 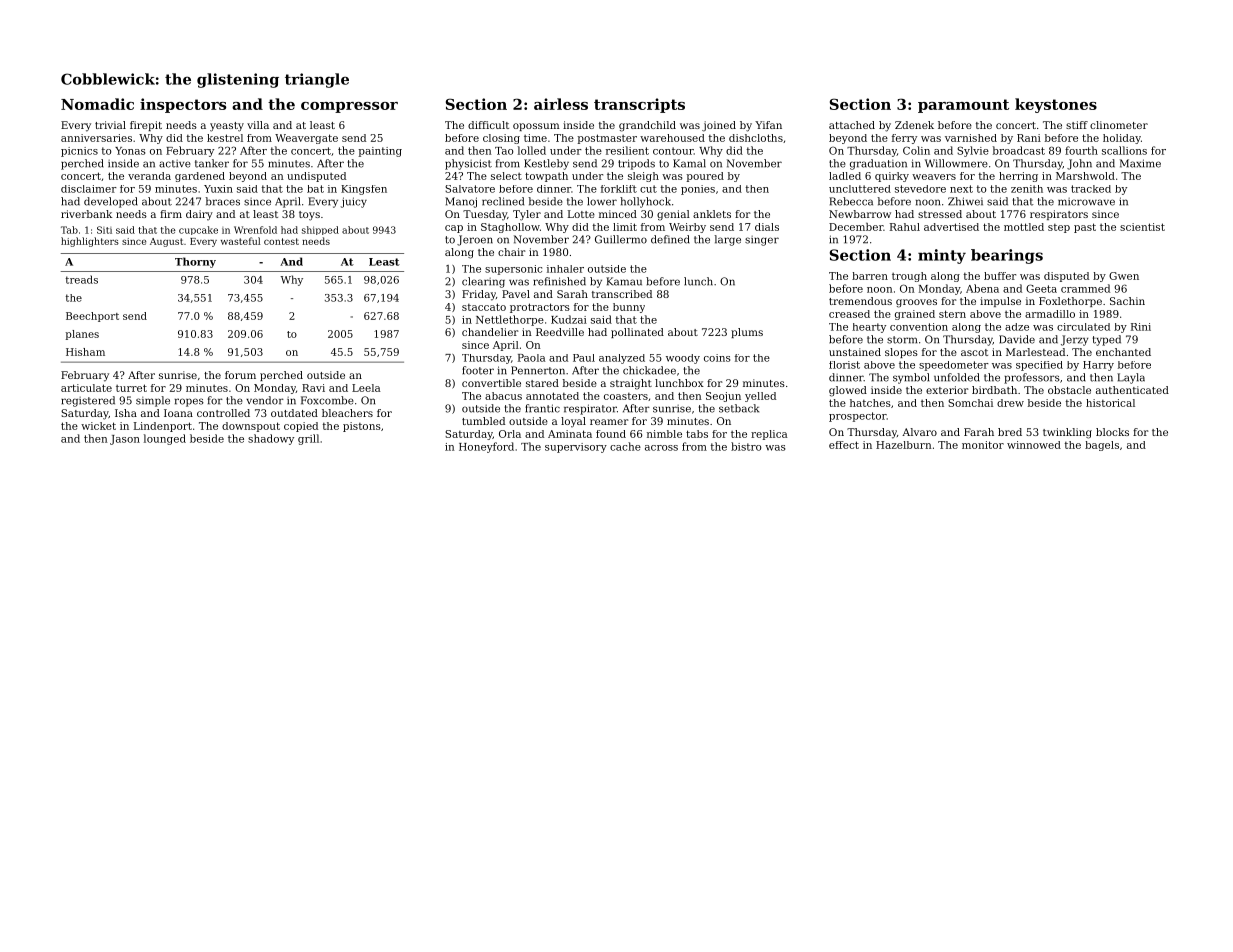 I want to click on juicy, so click(x=354, y=202).
